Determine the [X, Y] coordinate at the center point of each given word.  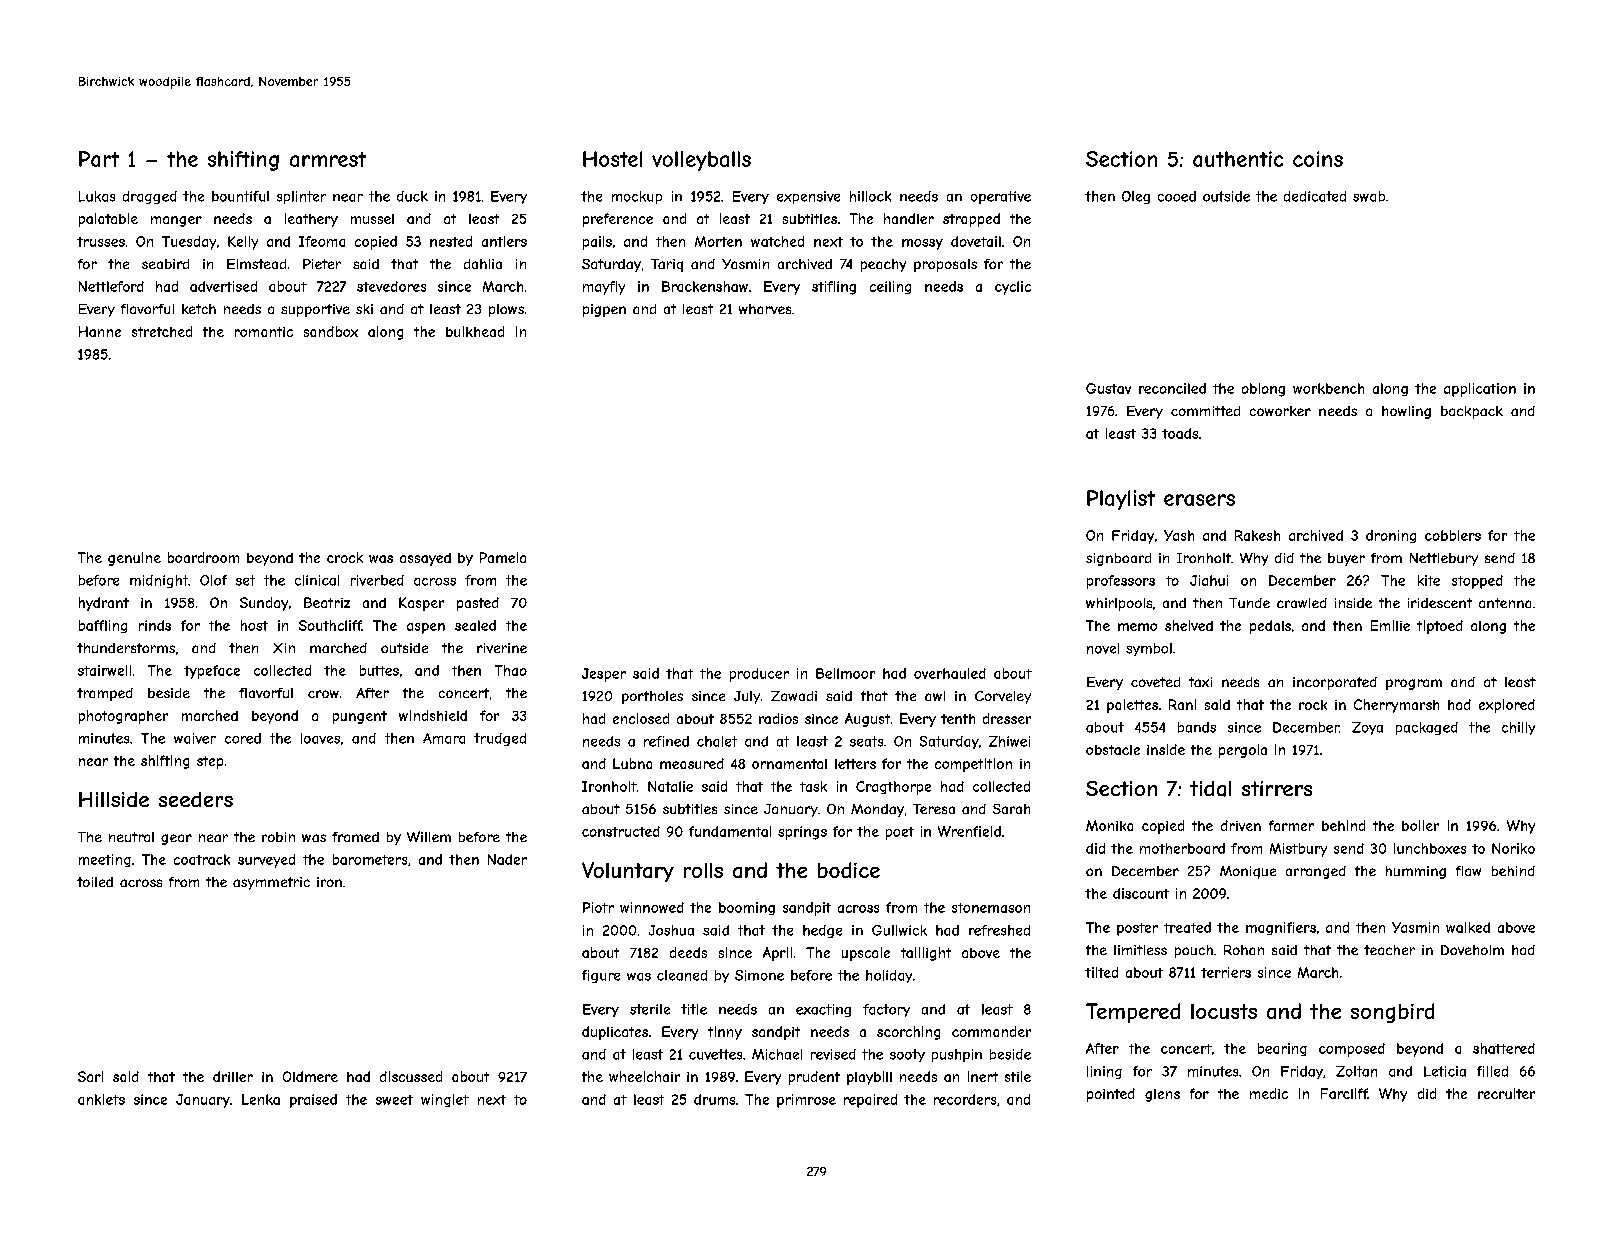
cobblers [1453, 535]
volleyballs [701, 161]
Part [99, 159]
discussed [411, 1076]
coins [1318, 159]
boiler [1420, 825]
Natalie [670, 786]
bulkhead [475, 331]
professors [1121, 582]
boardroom [203, 557]
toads [1180, 433]
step [210, 762]
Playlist [1121, 500]
